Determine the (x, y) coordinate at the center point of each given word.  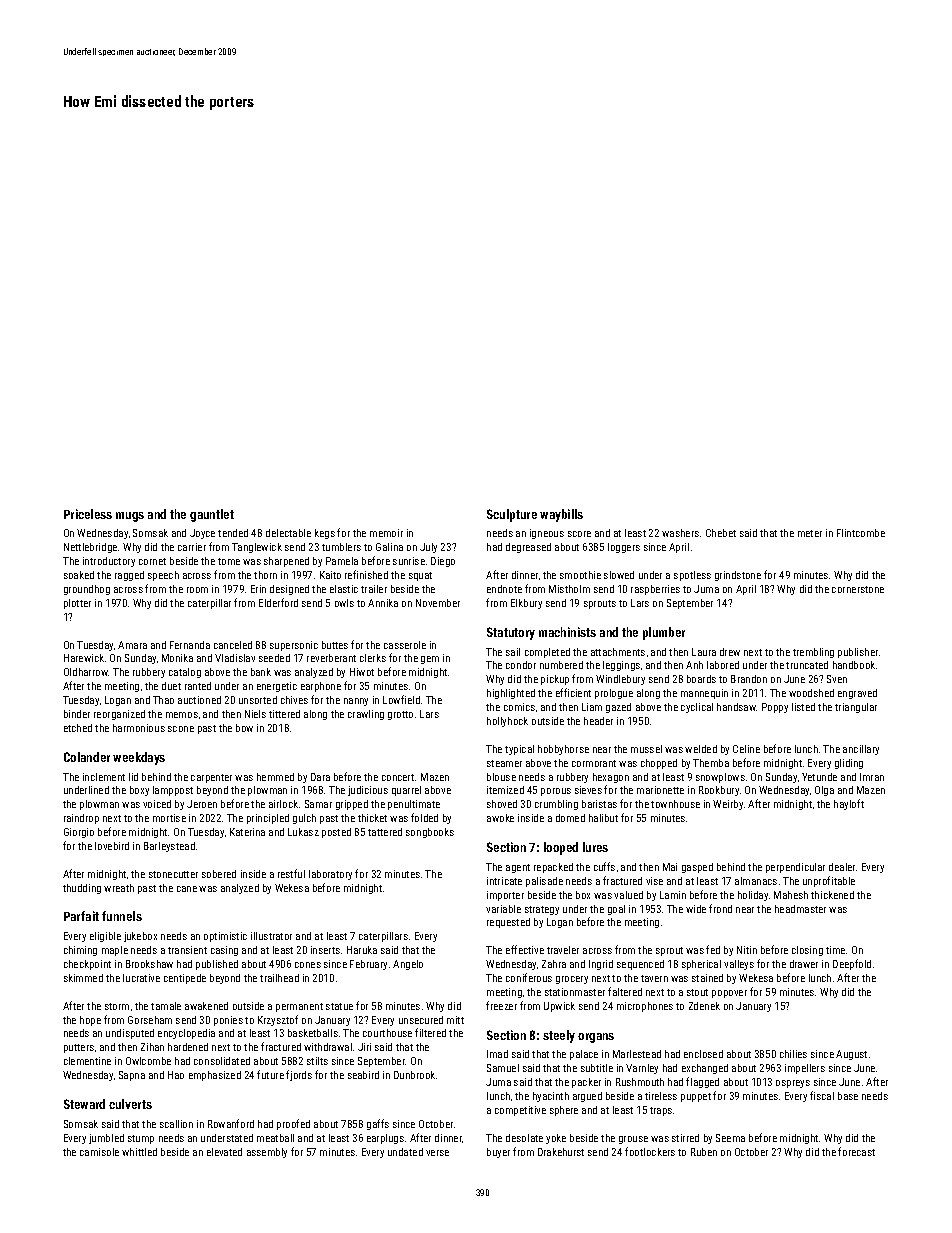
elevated (224, 1152)
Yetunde (819, 777)
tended (233, 533)
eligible (105, 937)
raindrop (81, 819)
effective (525, 949)
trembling (813, 653)
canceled (233, 645)
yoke (556, 1139)
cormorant (594, 763)
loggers (624, 548)
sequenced (640, 965)
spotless (692, 576)
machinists (567, 632)
